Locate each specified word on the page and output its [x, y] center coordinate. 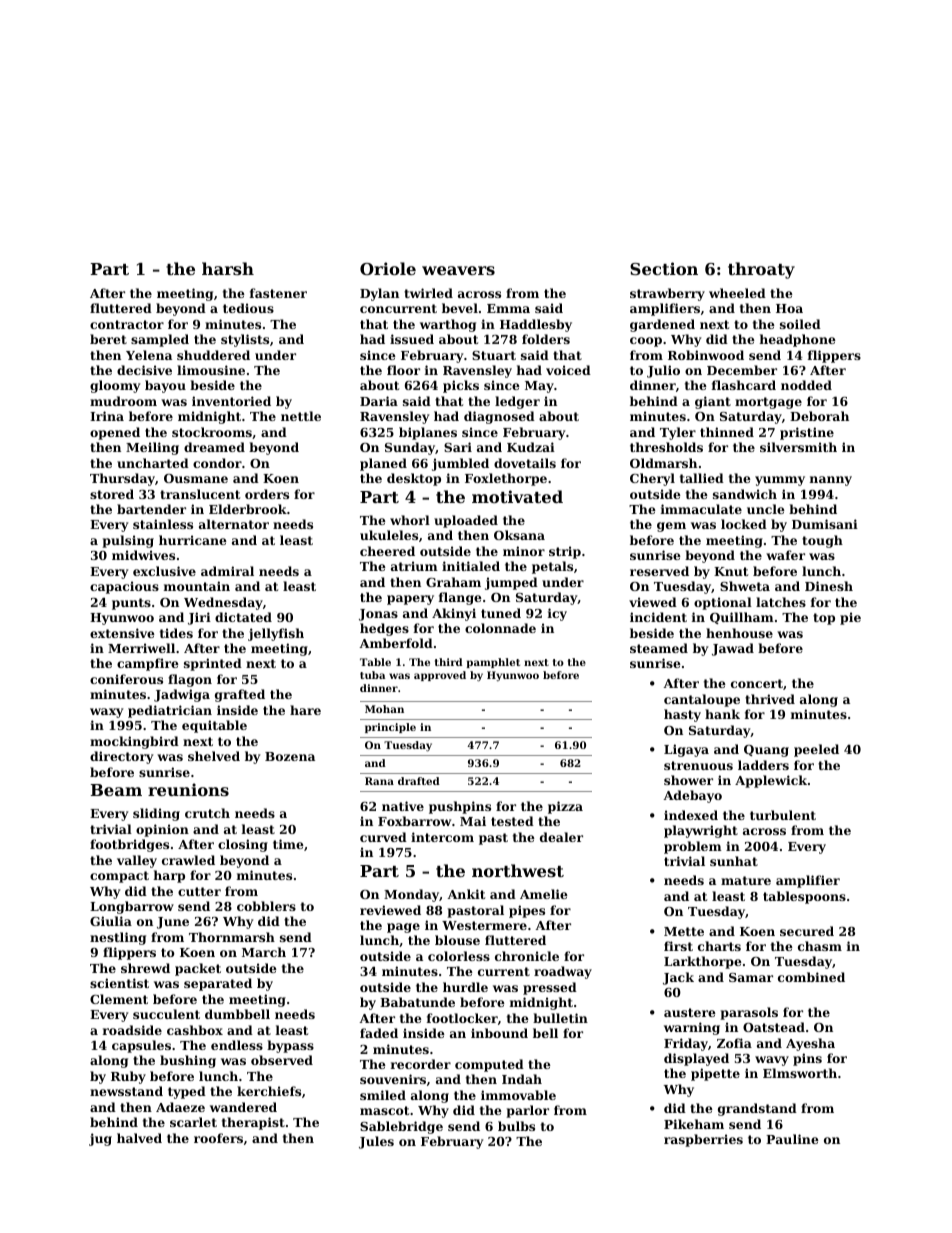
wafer [785, 555]
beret [108, 339]
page [403, 928]
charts [719, 946]
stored [112, 494]
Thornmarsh [232, 937]
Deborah [819, 416]
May [539, 387]
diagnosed [499, 417]
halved [139, 1138]
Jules [376, 1142]
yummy [780, 481]
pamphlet [493, 663]
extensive [122, 633]
